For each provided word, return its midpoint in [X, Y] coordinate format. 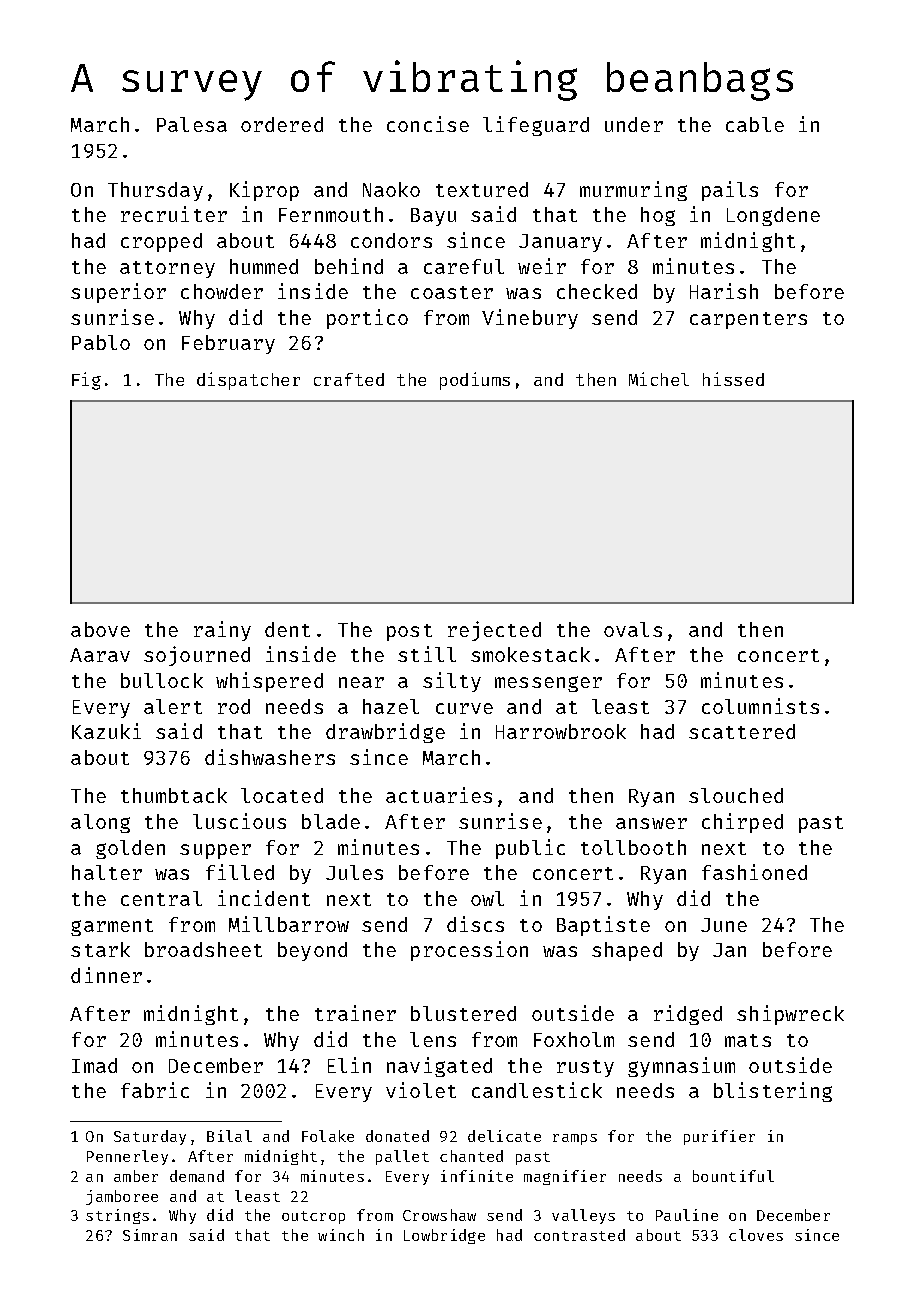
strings [117, 1216]
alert [173, 706]
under [634, 124]
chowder [222, 291]
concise [428, 124]
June [724, 925]
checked [597, 291]
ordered [282, 124]
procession [469, 951]
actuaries [439, 795]
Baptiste [603, 926]
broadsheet [203, 949]
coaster [452, 292]
